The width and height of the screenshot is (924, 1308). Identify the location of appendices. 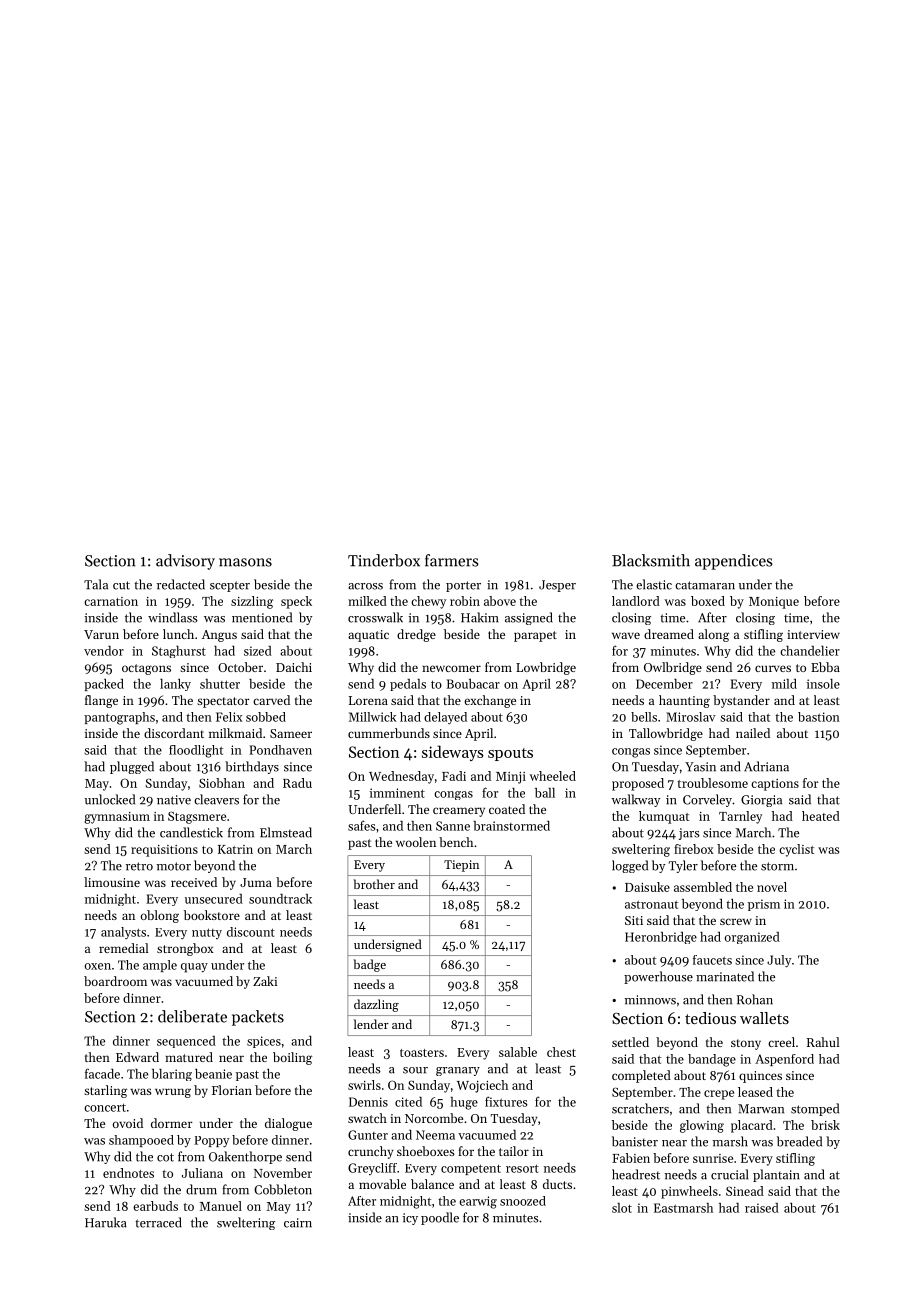
(733, 562).
